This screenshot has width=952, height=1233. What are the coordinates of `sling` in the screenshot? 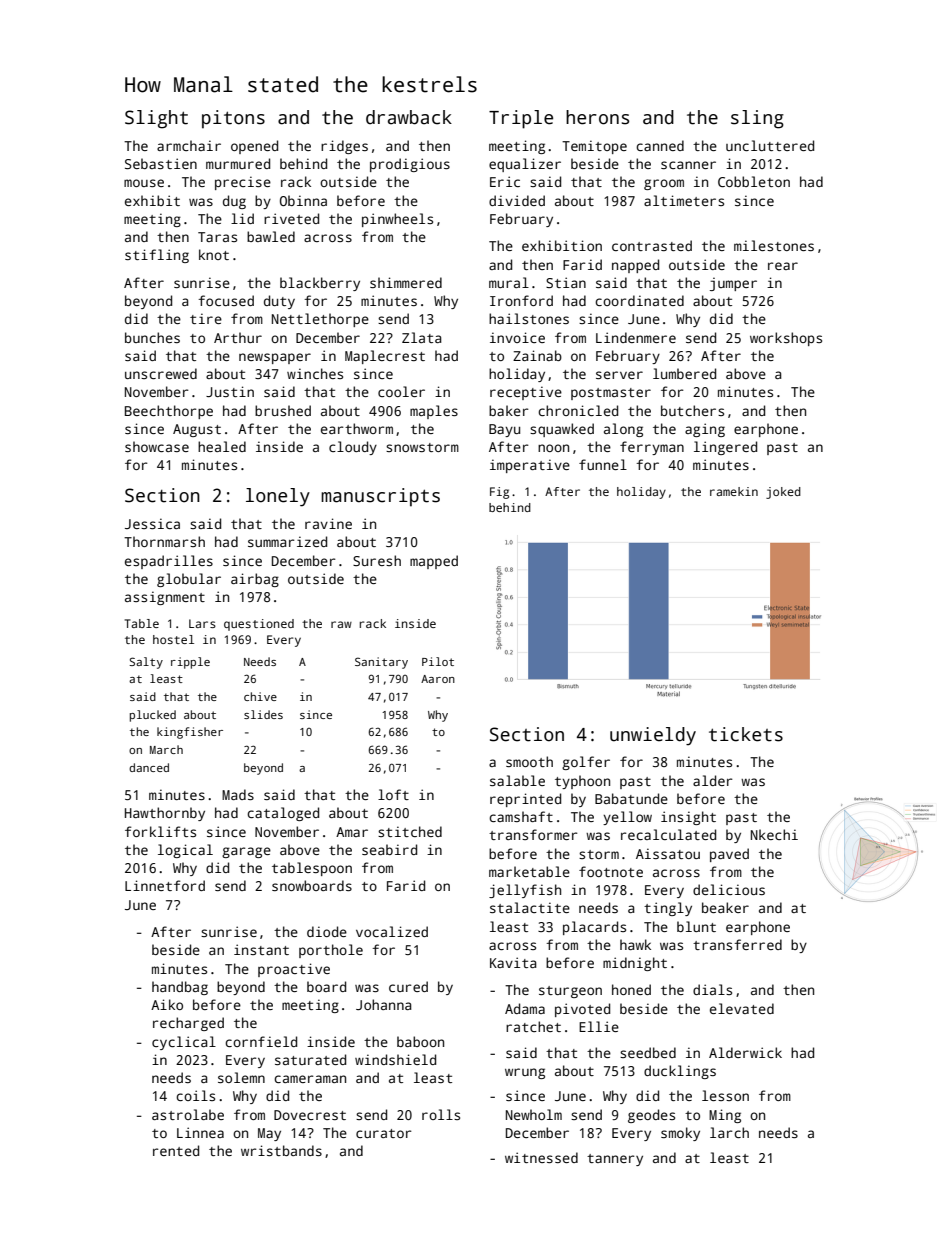 It's located at (757, 119).
